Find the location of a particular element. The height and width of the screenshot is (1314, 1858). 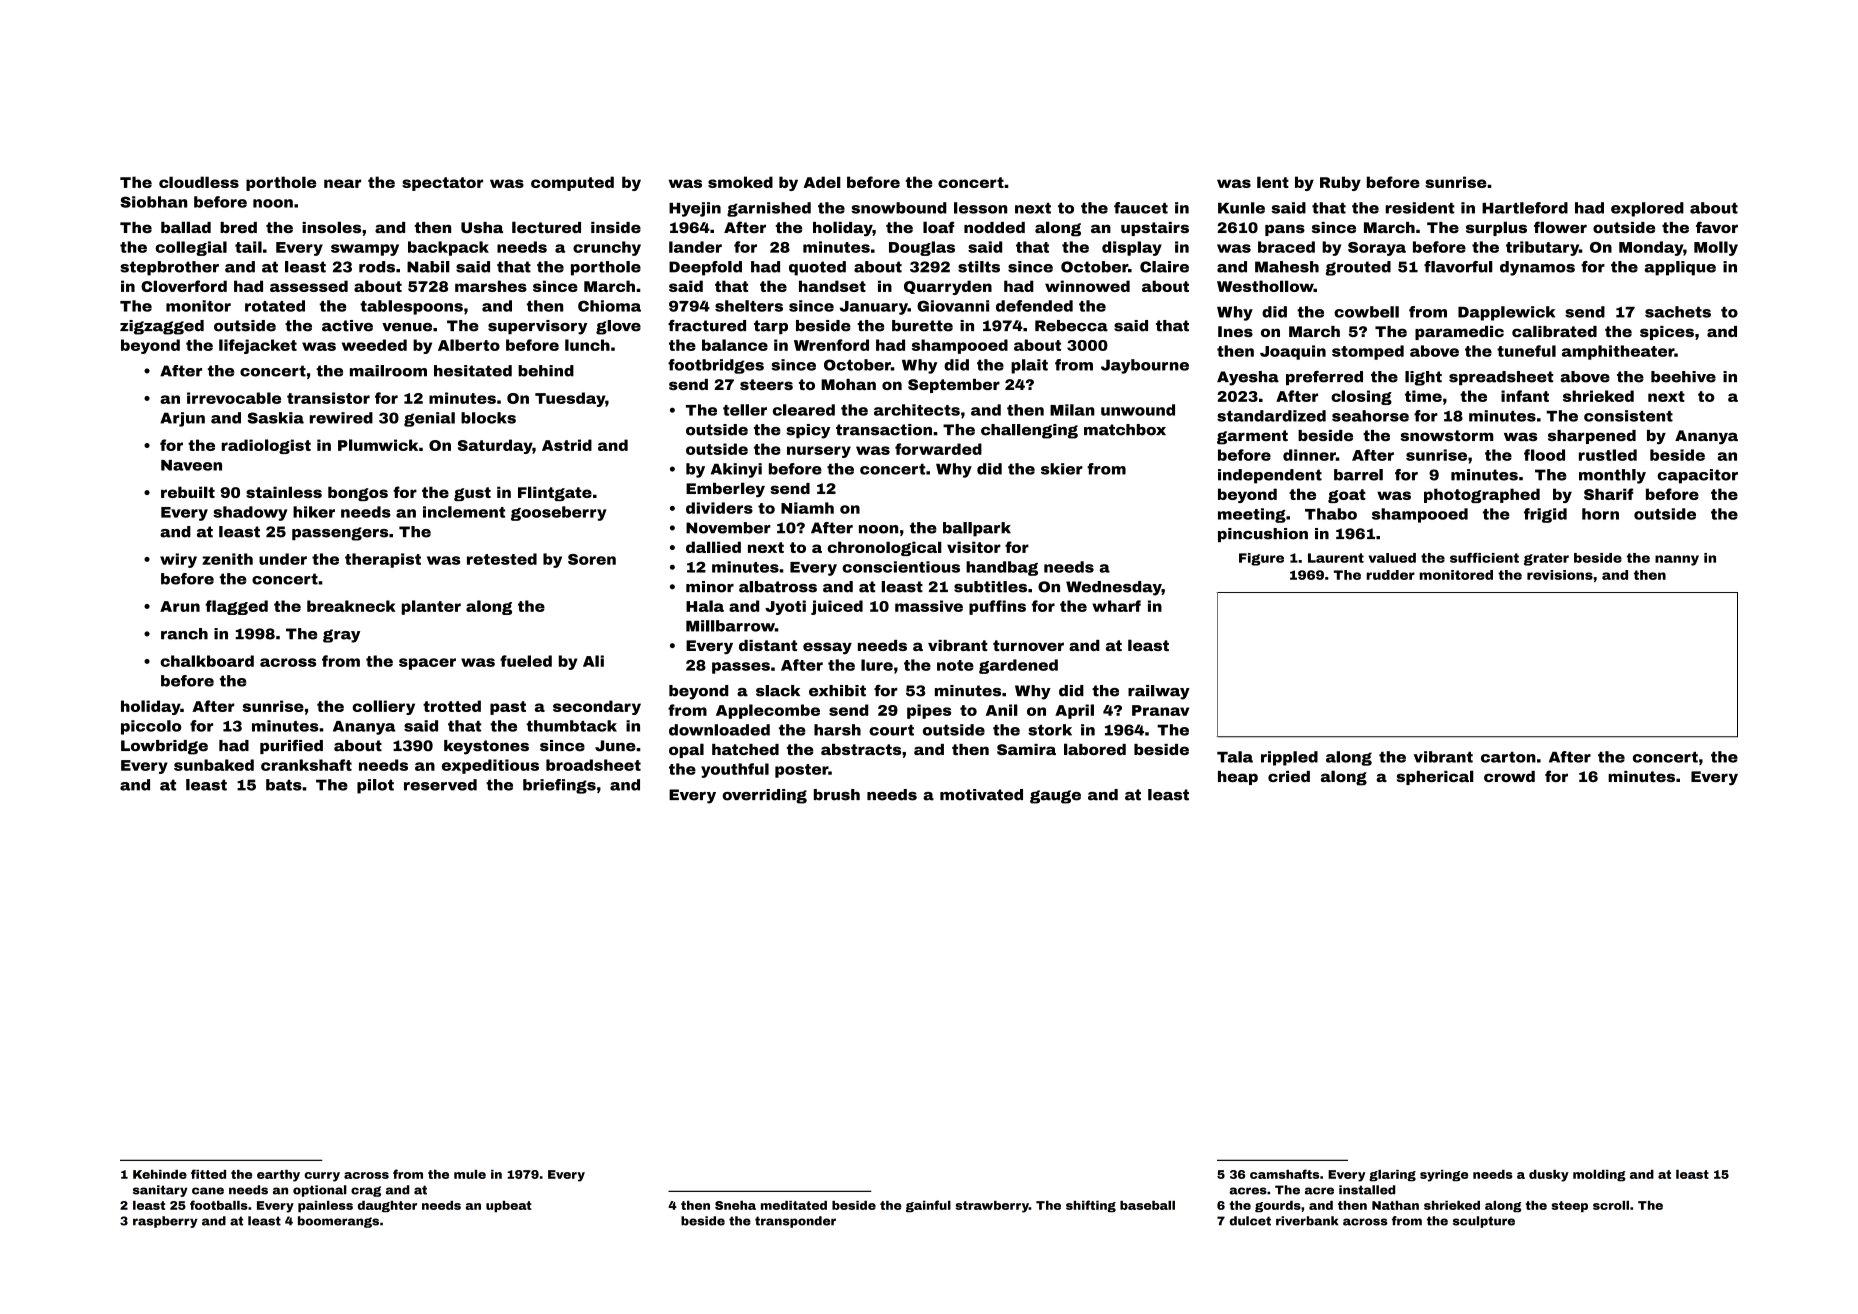

gauge is located at coordinates (1055, 797).
